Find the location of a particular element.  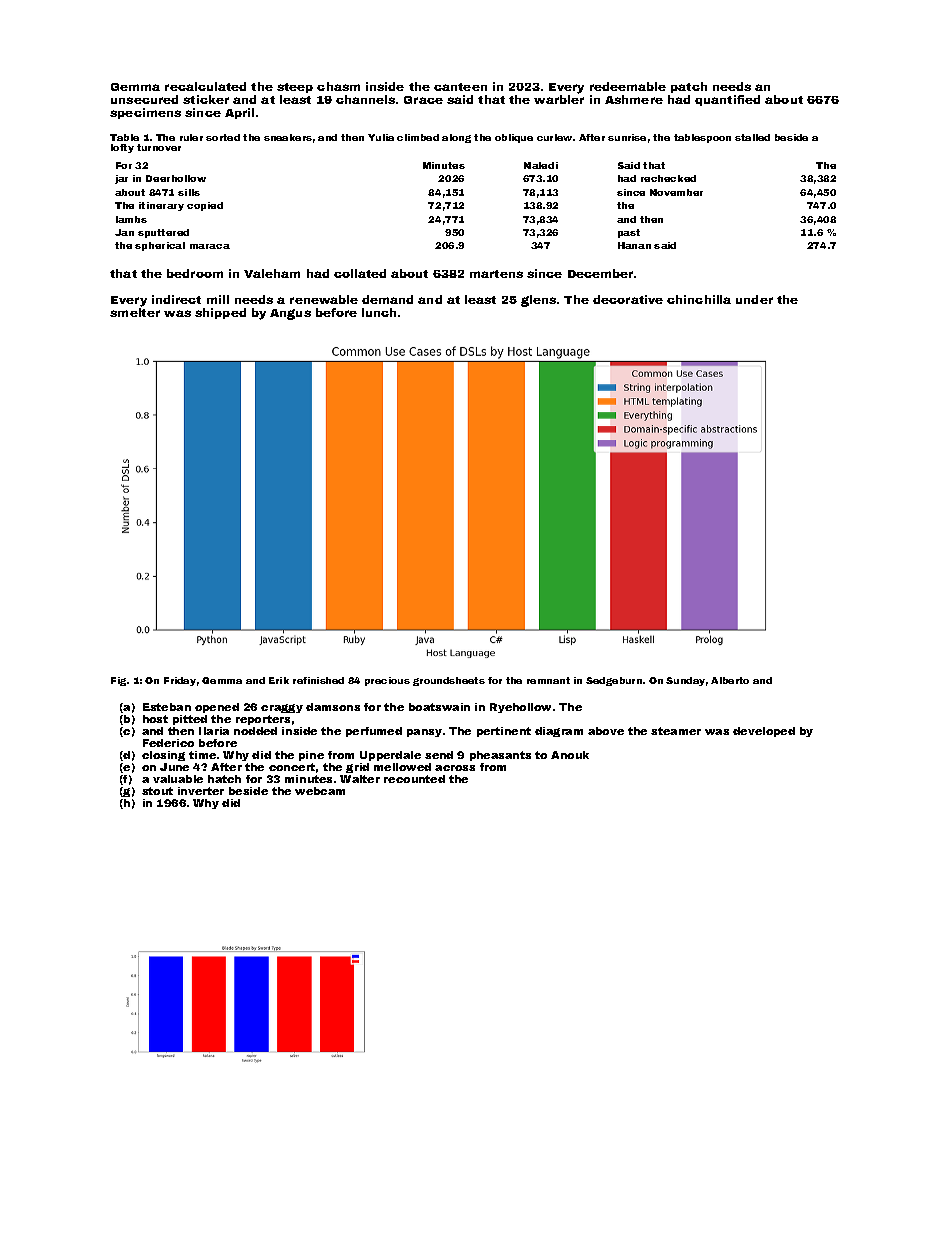

webcam is located at coordinates (320, 791).
